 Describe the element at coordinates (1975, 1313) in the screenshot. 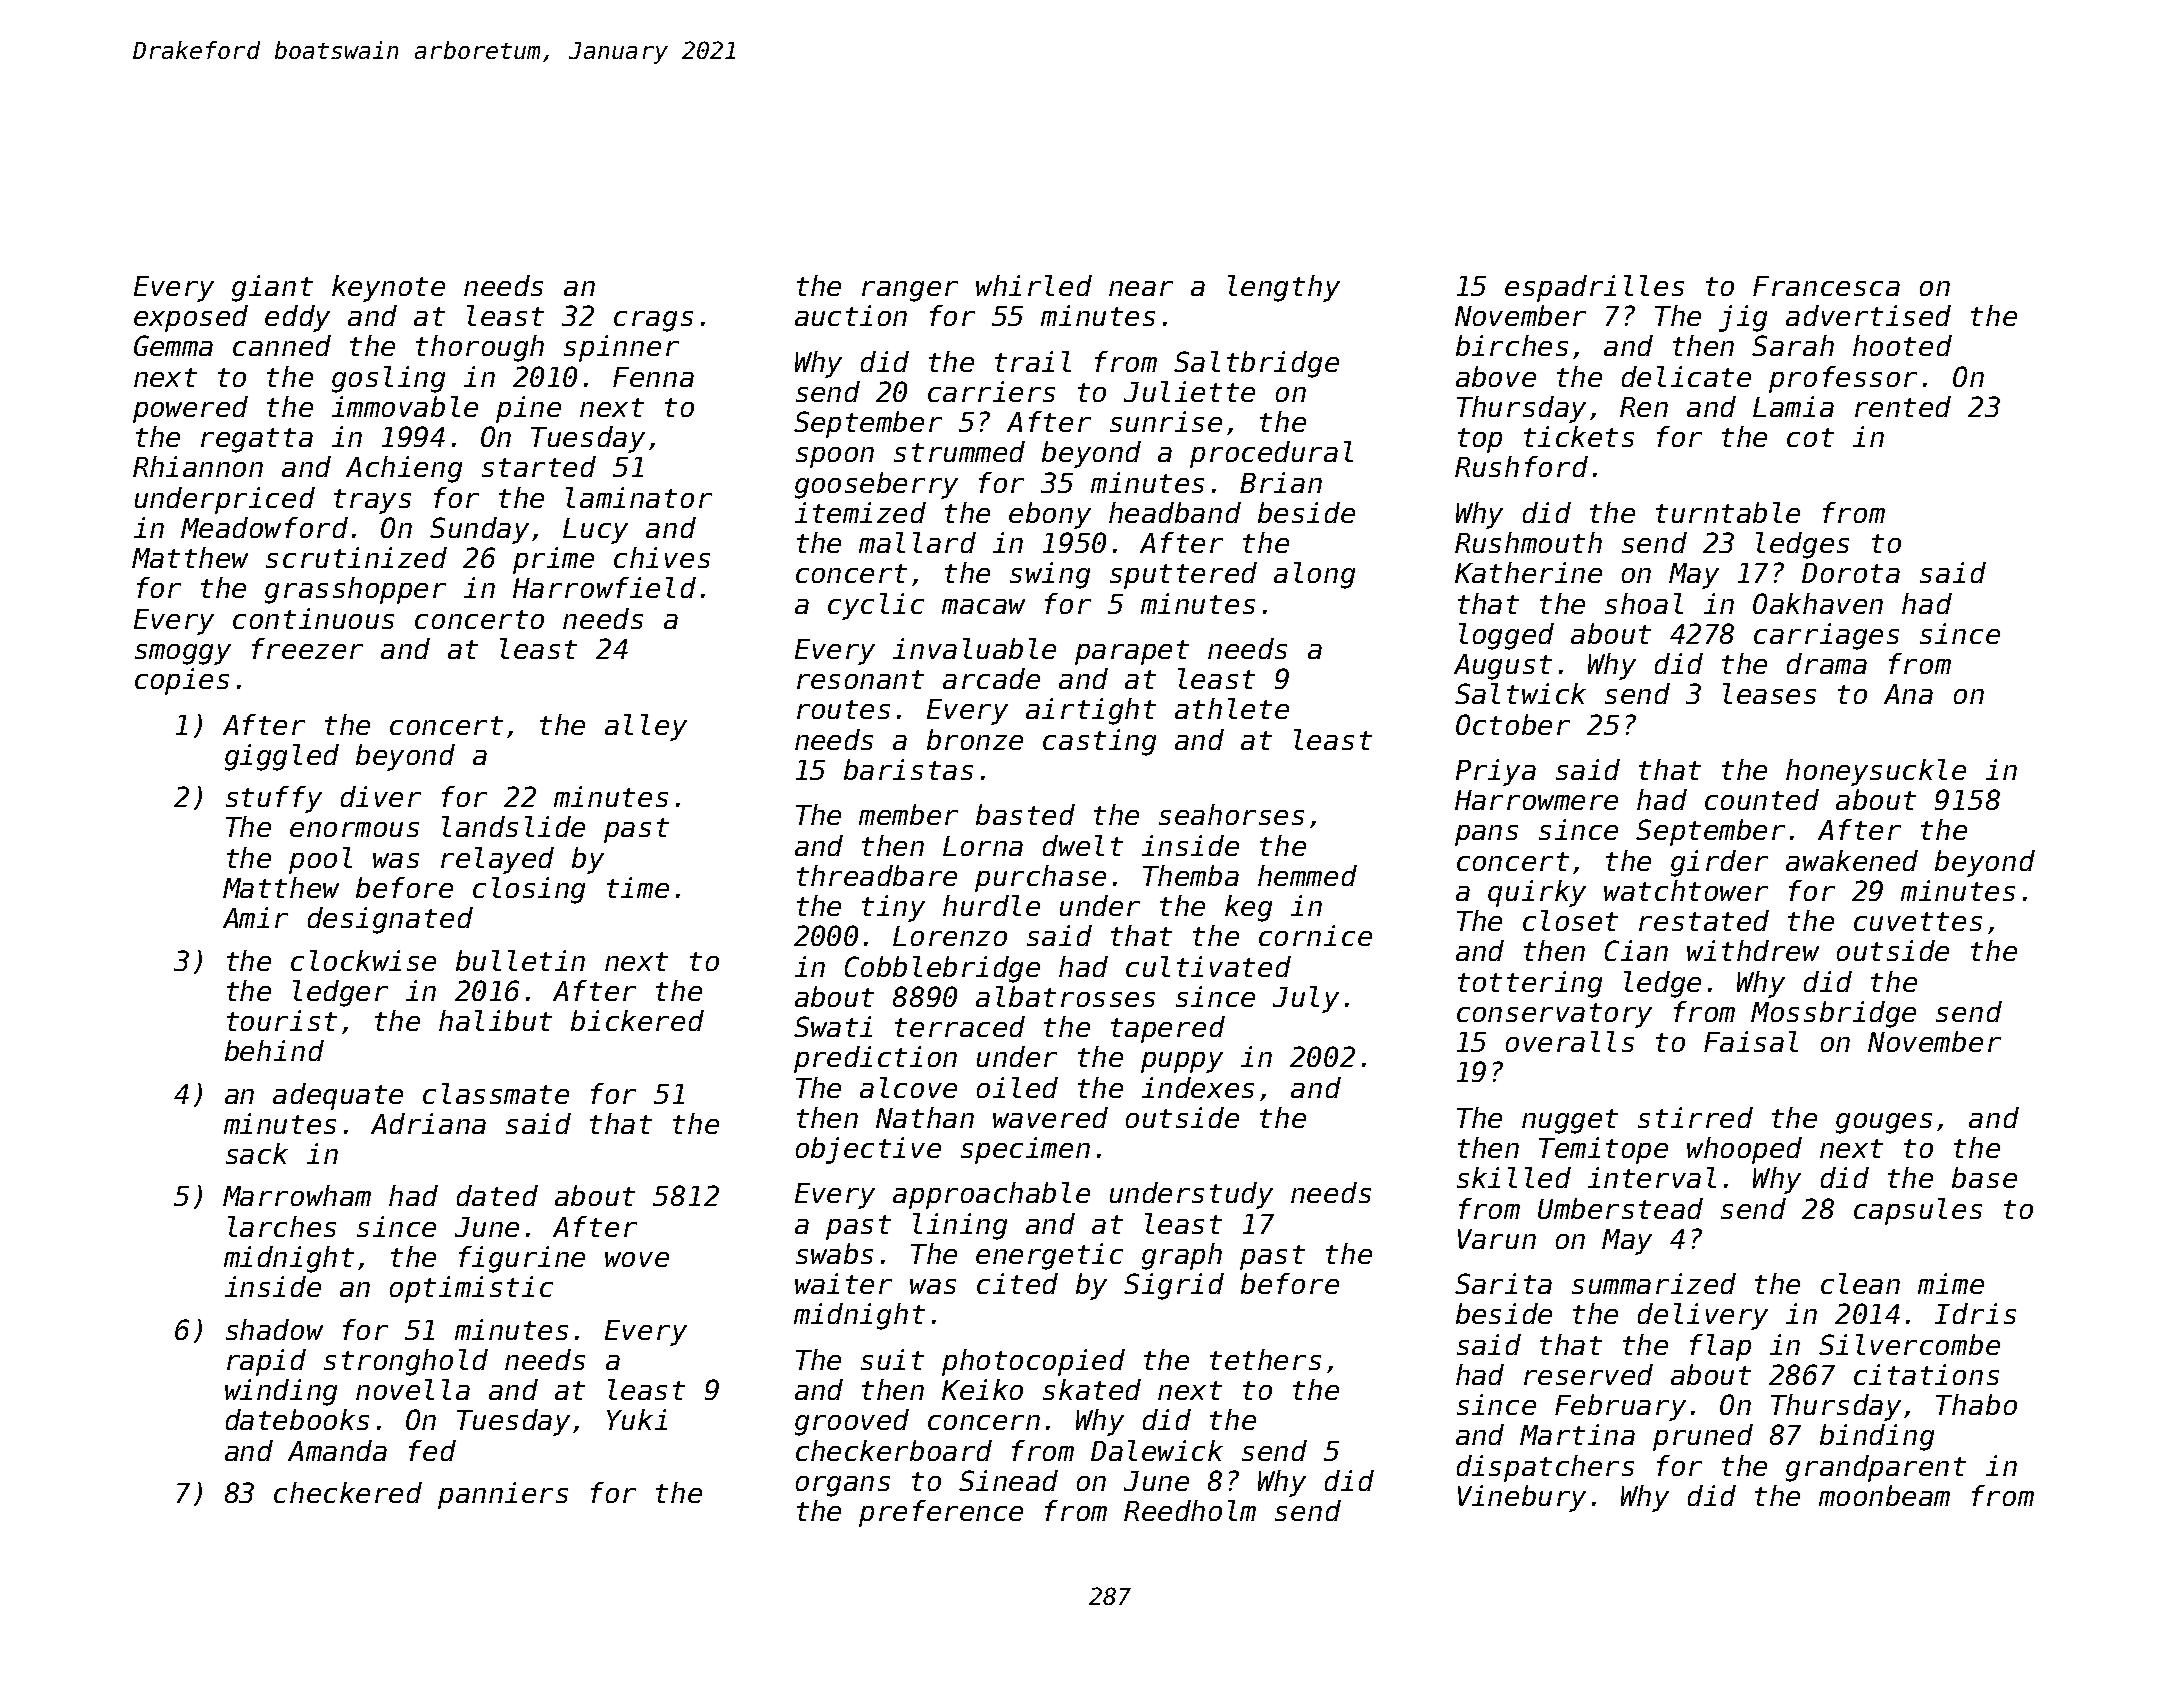

I see `Idris` at that location.
